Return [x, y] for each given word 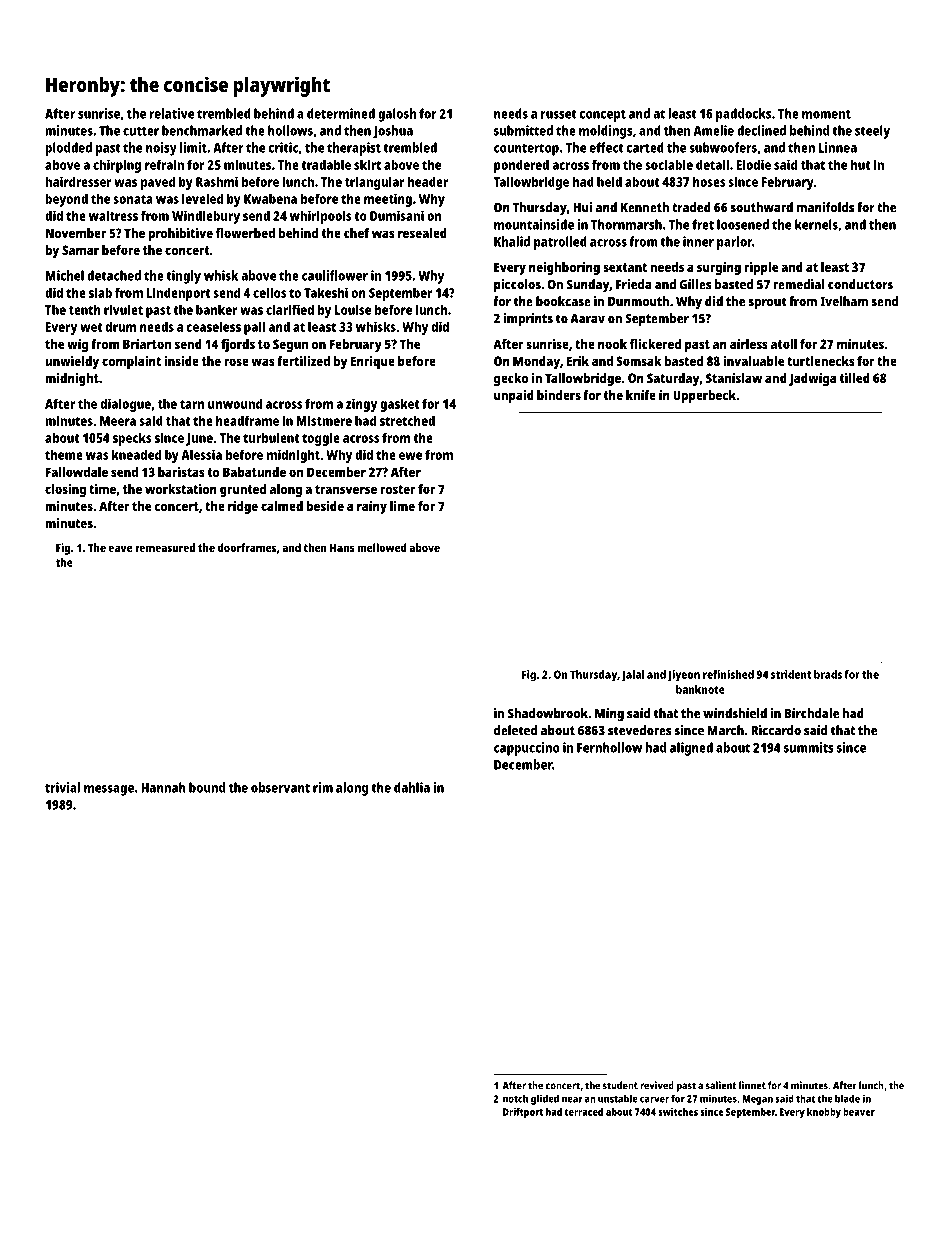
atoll [784, 344]
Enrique [373, 362]
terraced [584, 1112]
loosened [743, 224]
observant [280, 787]
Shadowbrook [548, 713]
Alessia [201, 454]
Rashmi [217, 181]
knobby [824, 1113]
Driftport [523, 1113]
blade [847, 1098]
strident [791, 674]
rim [323, 787]
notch [515, 1098]
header [428, 181]
